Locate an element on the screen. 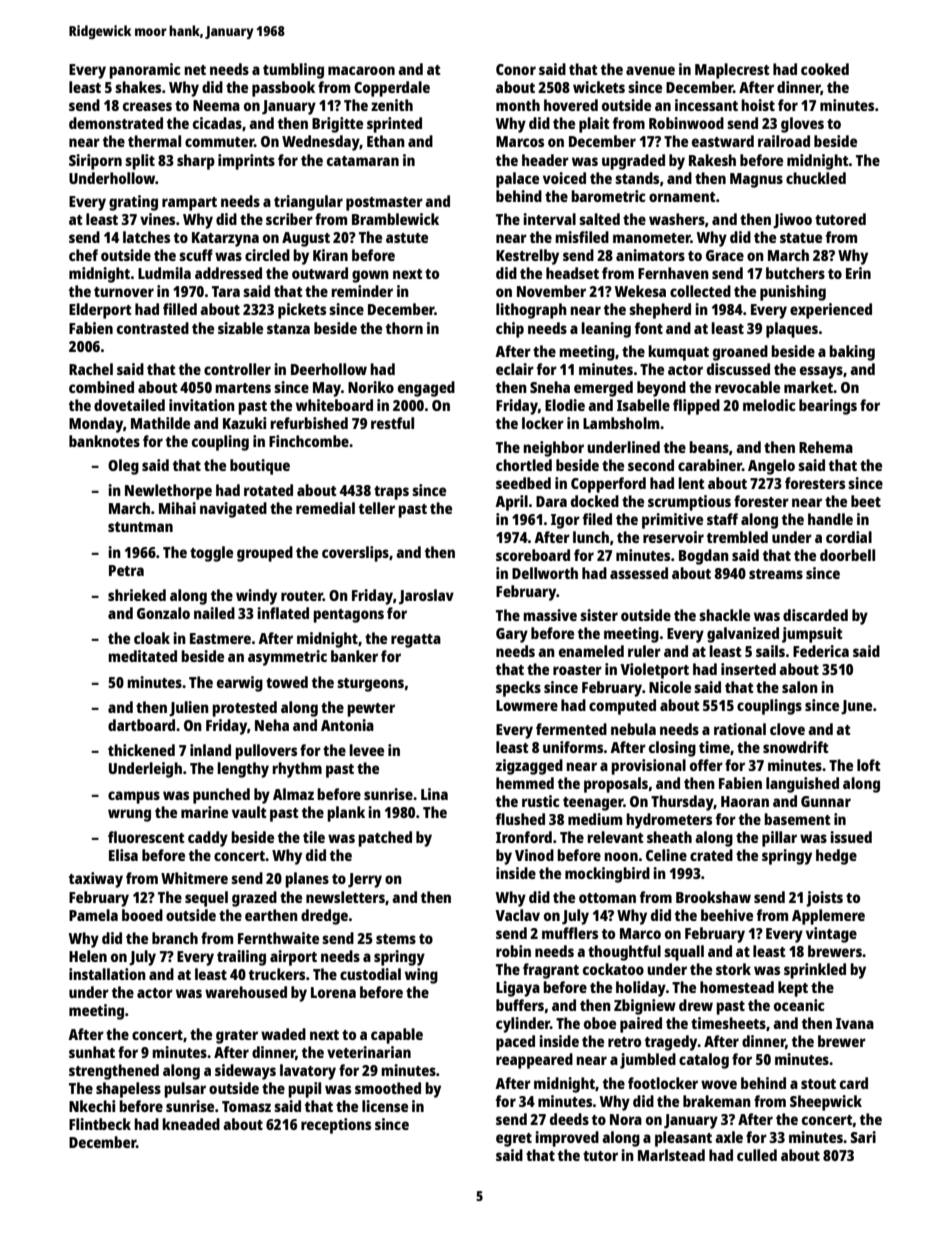 The width and height of the screenshot is (952, 1233). cooked is located at coordinates (825, 69).
